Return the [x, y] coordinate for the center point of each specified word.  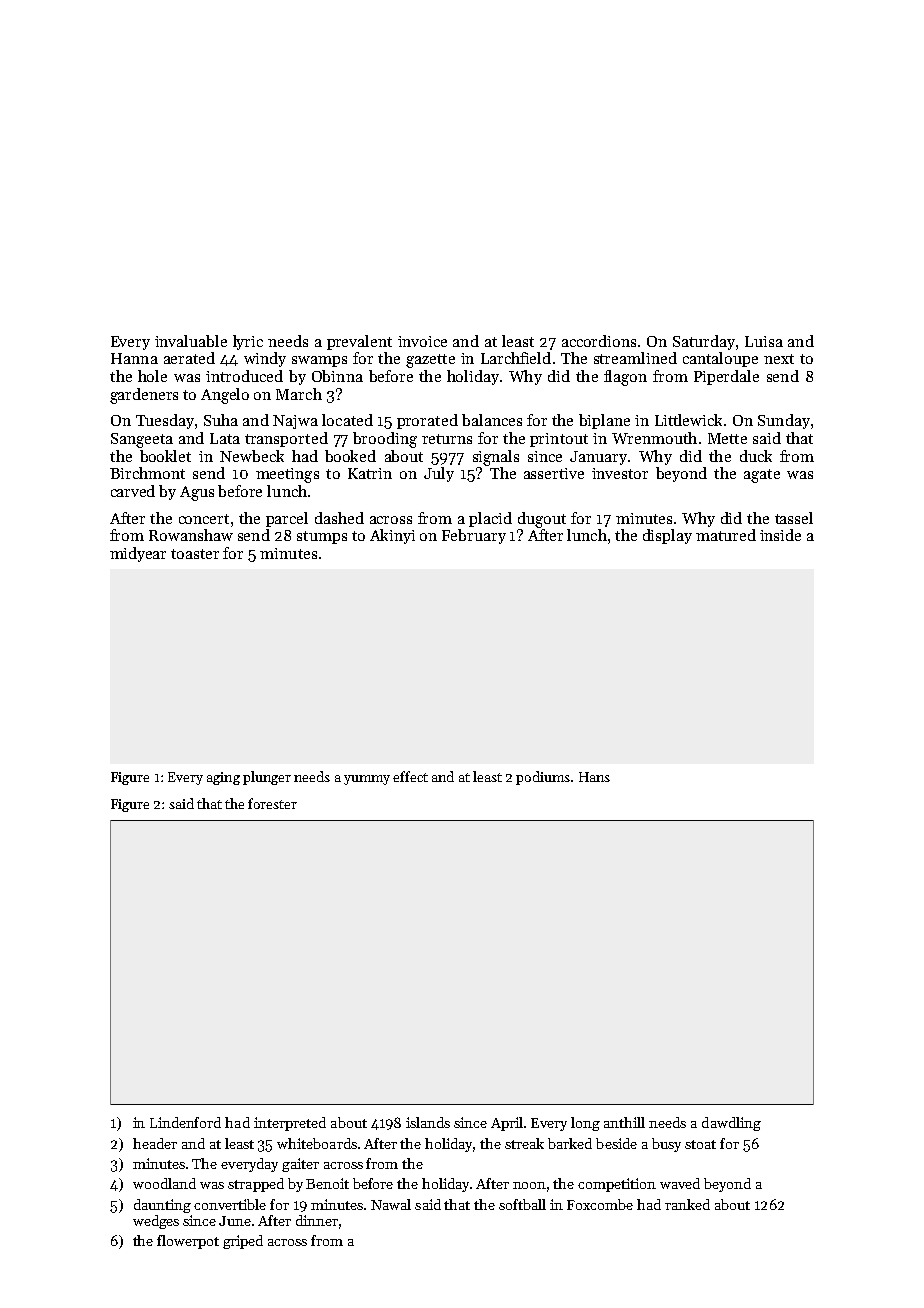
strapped [256, 1185]
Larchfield [516, 358]
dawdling [731, 1124]
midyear [138, 554]
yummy [367, 780]
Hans [594, 777]
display [667, 536]
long [585, 1124]
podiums [543, 778]
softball [522, 1204]
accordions [599, 341]
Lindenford [185, 1122]
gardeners [144, 396]
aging [223, 778]
